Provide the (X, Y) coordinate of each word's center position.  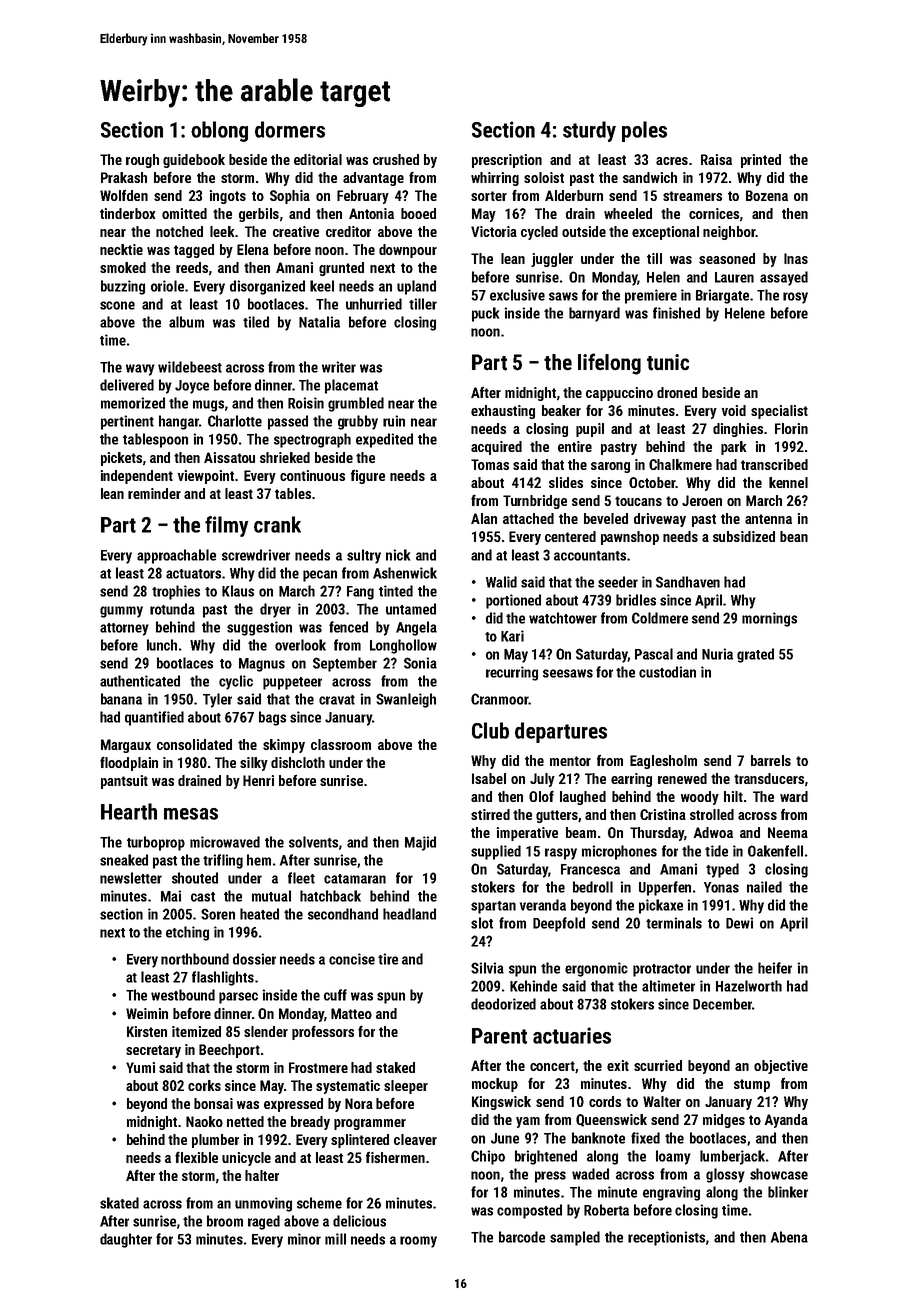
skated (119, 1203)
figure (368, 477)
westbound (183, 995)
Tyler (217, 700)
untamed (411, 609)
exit (618, 1065)
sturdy (589, 131)
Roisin (306, 403)
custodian (667, 672)
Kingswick (501, 1103)
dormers (290, 129)
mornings (769, 619)
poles (644, 131)
